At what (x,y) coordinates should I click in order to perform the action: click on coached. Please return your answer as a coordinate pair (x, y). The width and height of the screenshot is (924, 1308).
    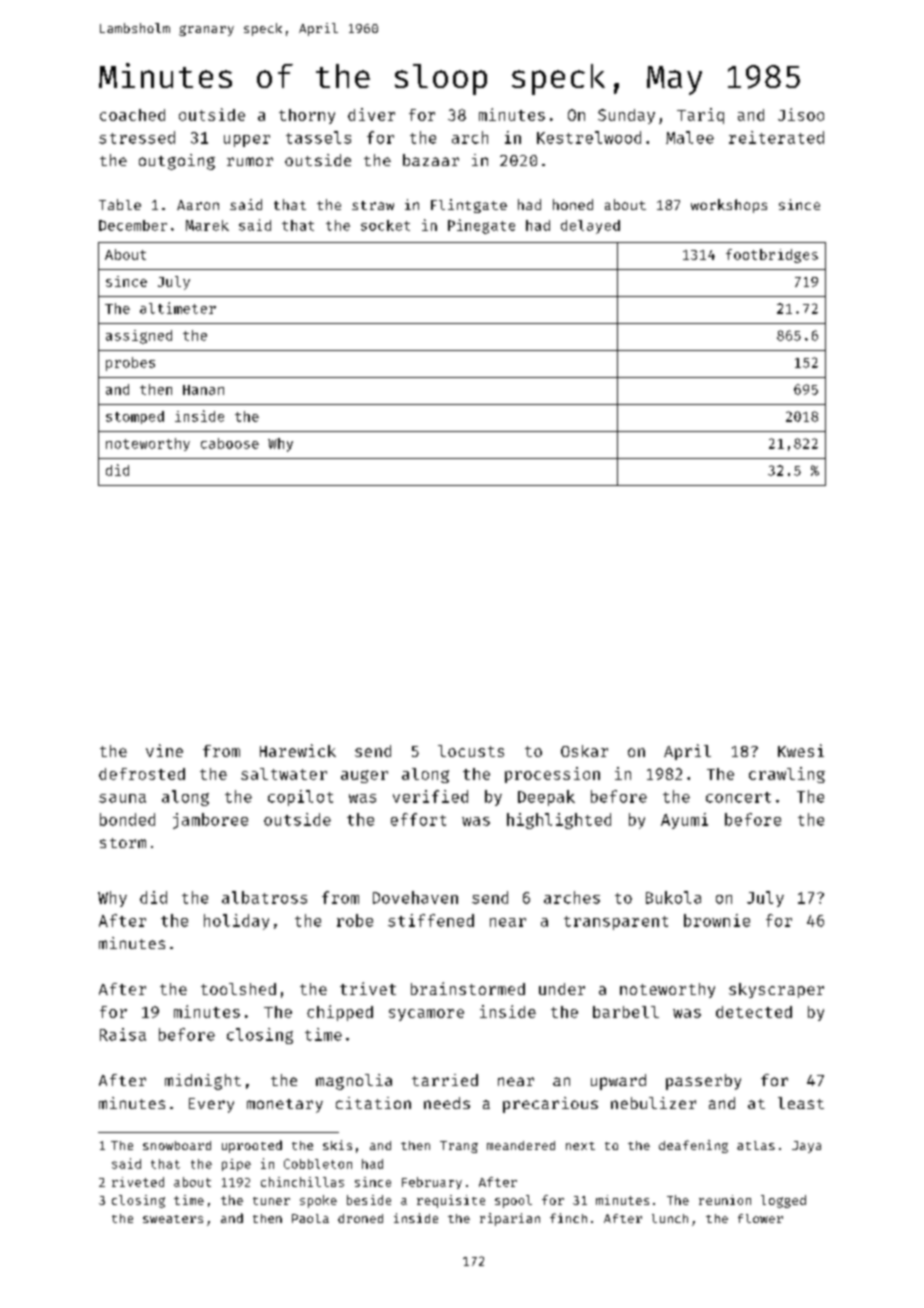
    Looking at the image, I should click on (132, 115).
